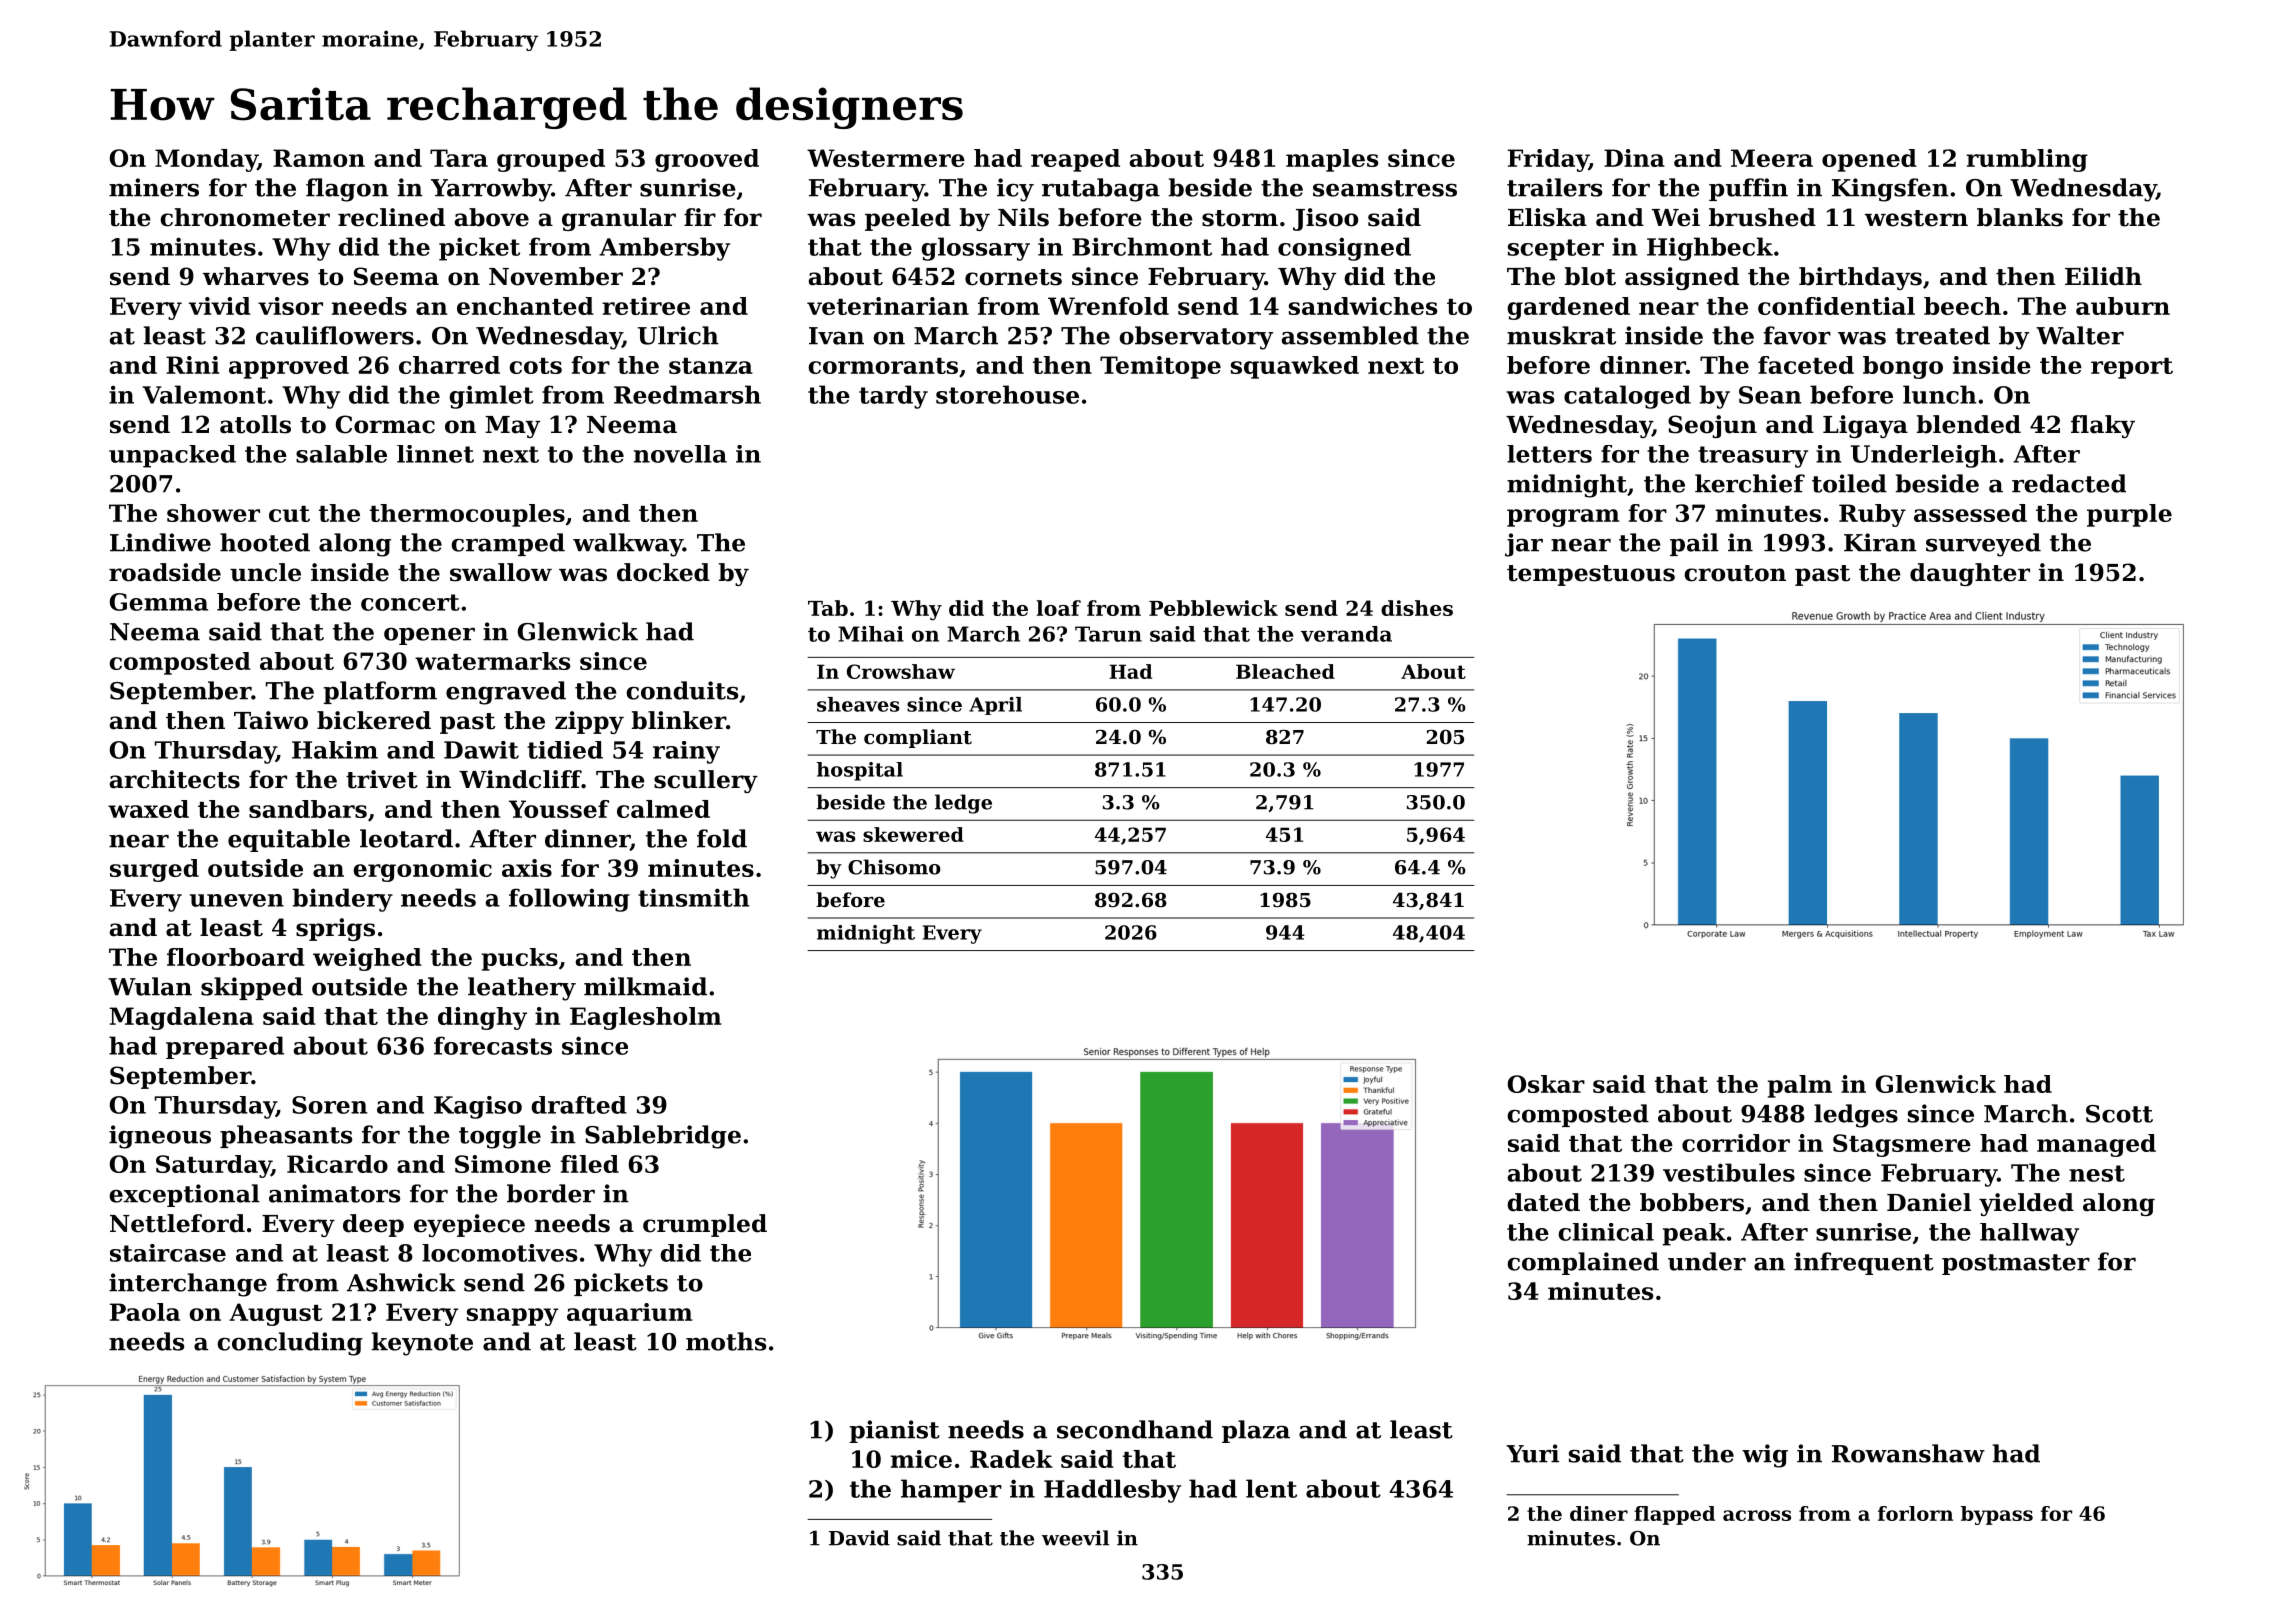 The height and width of the document is (1614, 2282). What do you see at coordinates (1196, 338) in the document?
I see `observatory` at bounding box center [1196, 338].
